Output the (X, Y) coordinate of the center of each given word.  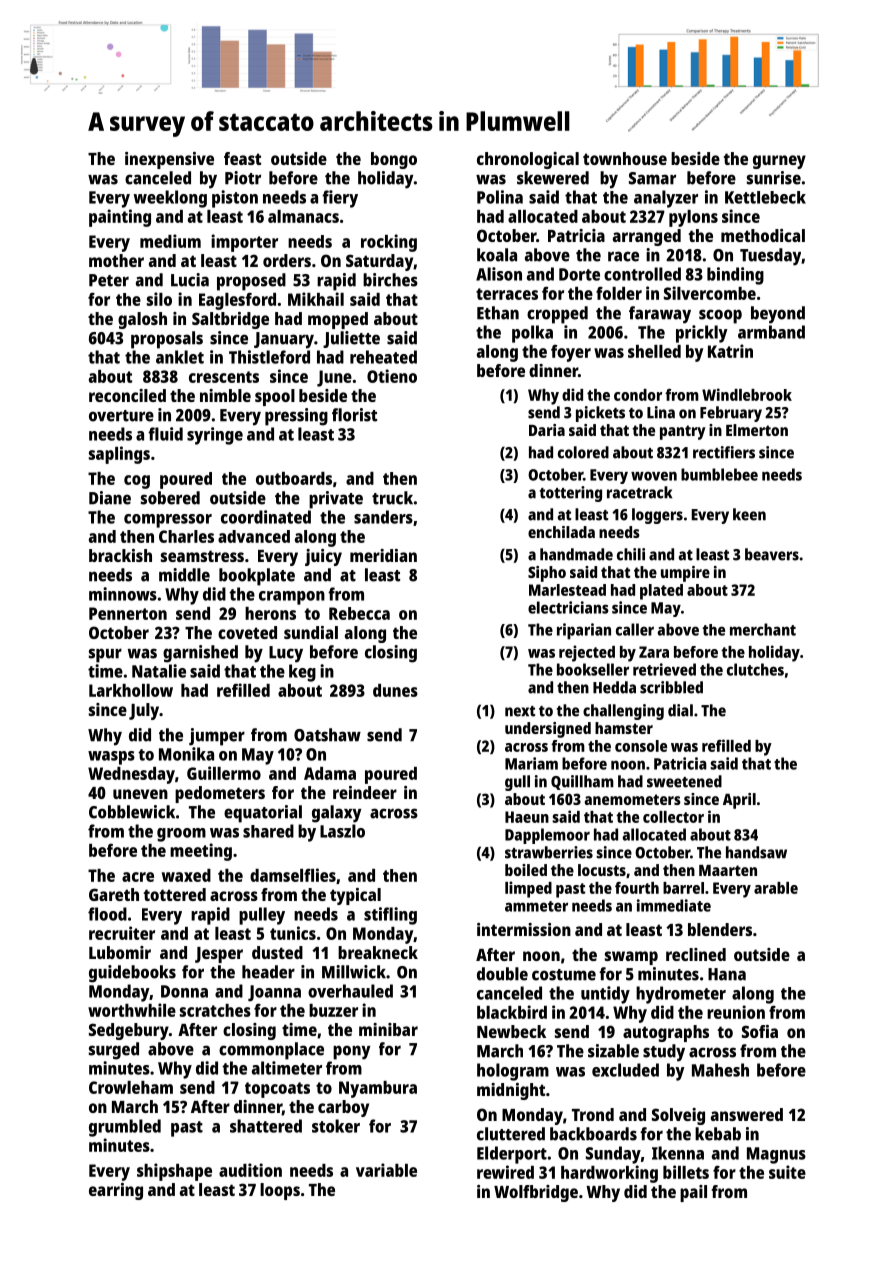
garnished (200, 654)
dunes (395, 690)
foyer (571, 353)
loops (280, 1191)
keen (749, 514)
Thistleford (269, 357)
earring (116, 1191)
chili (631, 554)
